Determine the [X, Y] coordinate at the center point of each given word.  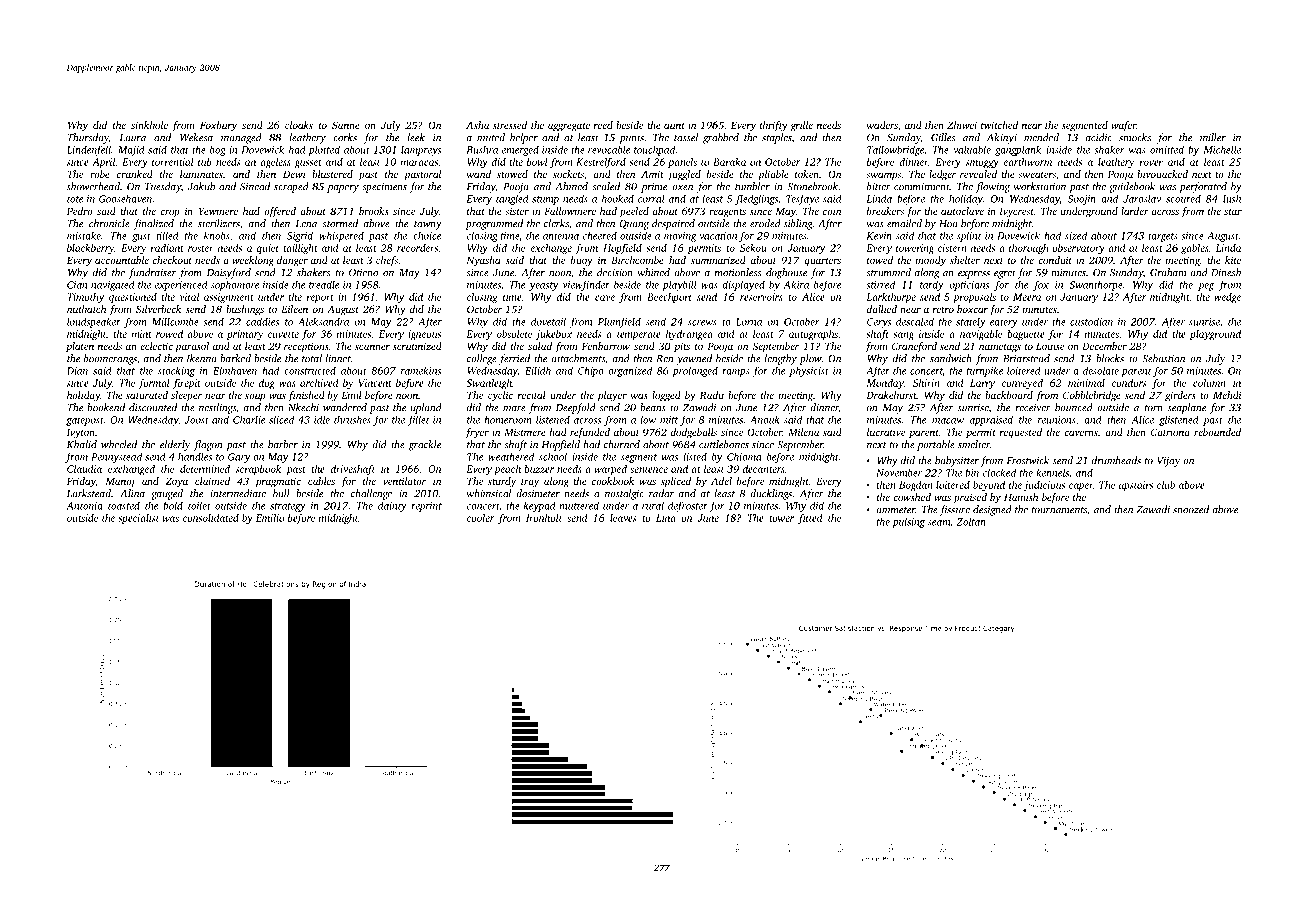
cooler [480, 518]
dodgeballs [694, 433]
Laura [133, 138]
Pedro [80, 211]
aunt [674, 126]
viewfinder [586, 286]
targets [1163, 237]
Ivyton [81, 433]
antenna [561, 236]
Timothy [85, 298]
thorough [1029, 249]
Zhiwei [962, 125]
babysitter [957, 461]
